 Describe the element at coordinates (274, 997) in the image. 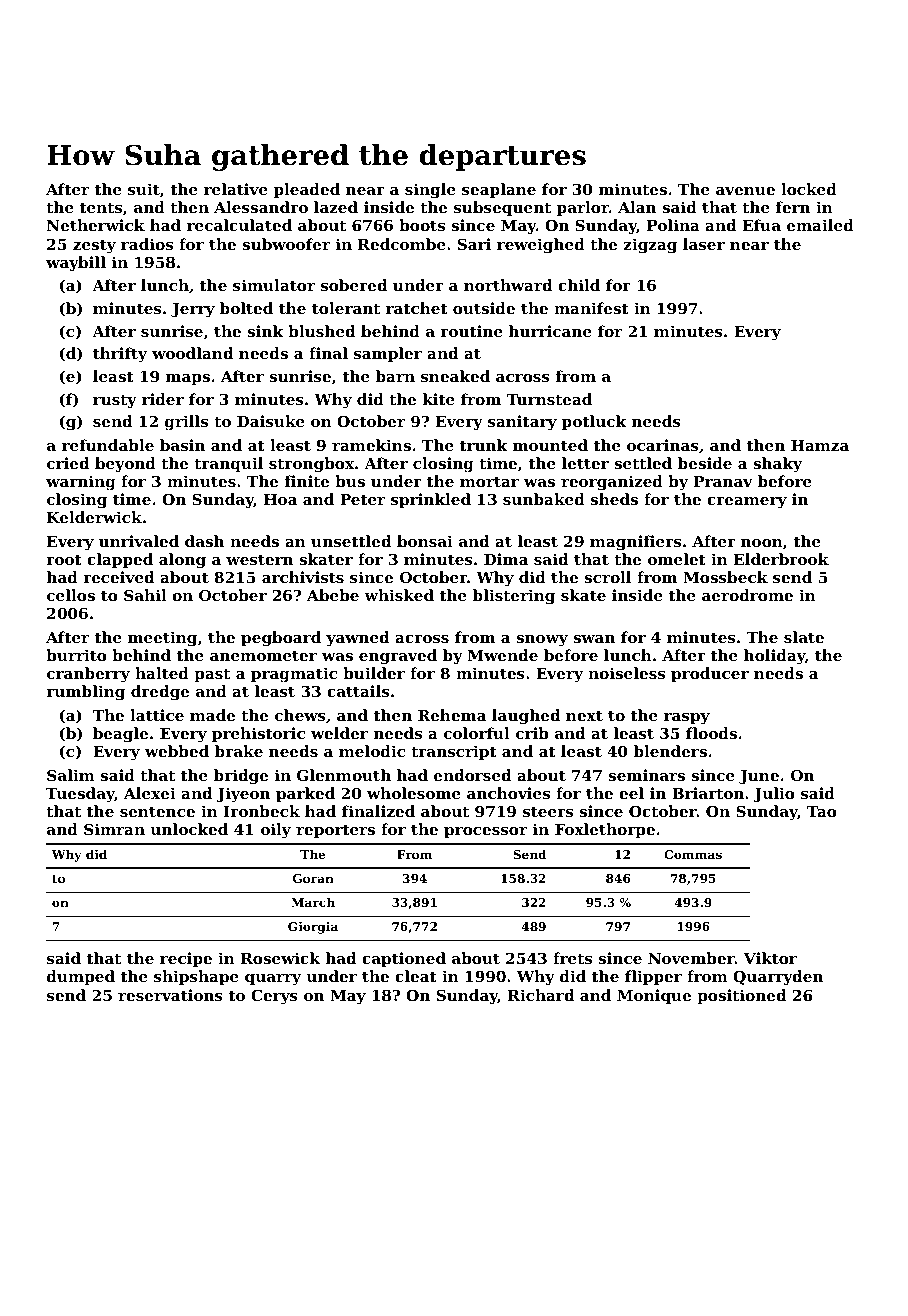

I see `Cerys` at that location.
